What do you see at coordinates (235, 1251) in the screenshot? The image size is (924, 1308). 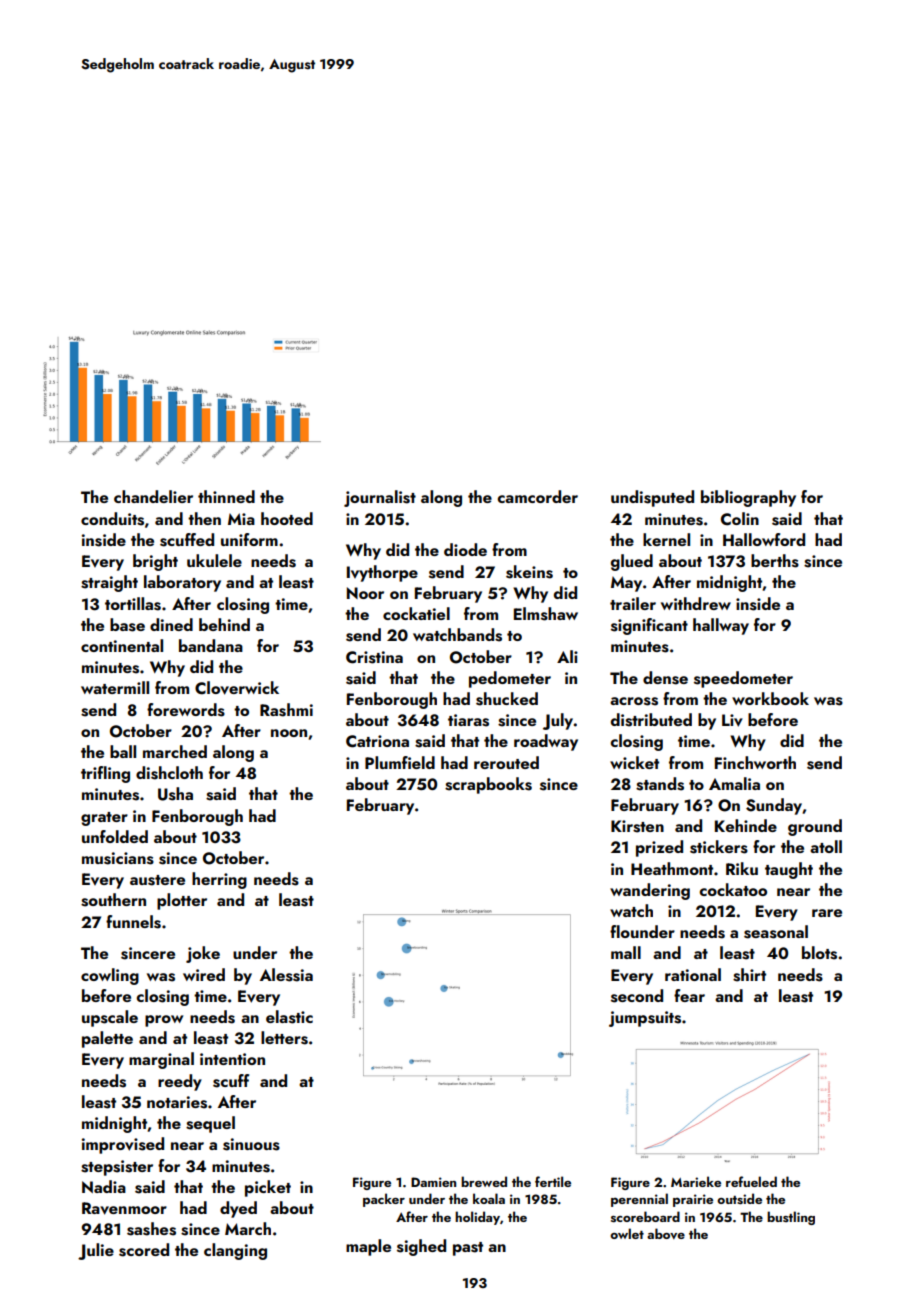 I see `clanging` at bounding box center [235, 1251].
